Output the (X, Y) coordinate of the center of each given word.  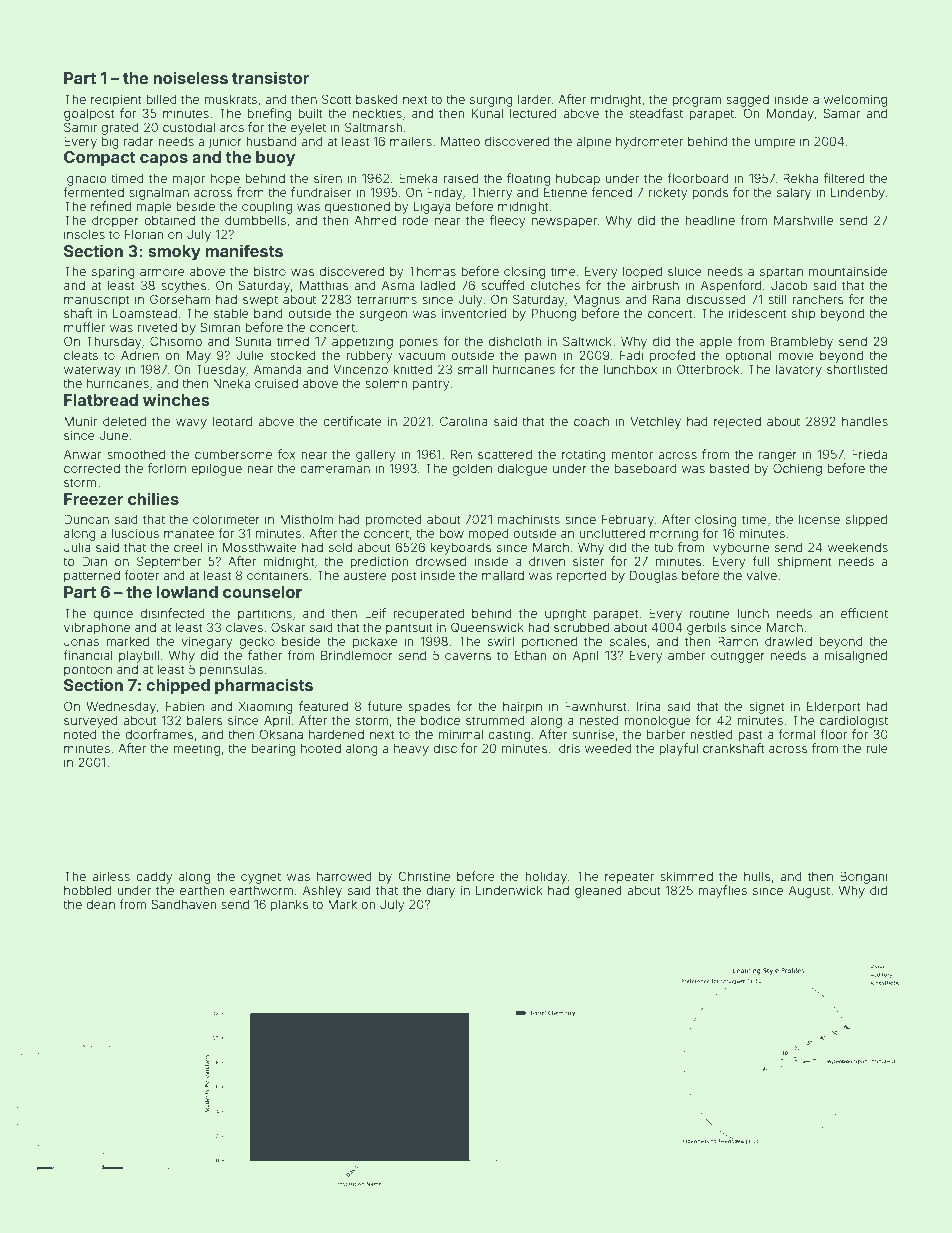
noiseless (190, 77)
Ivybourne (739, 548)
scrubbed (581, 627)
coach (591, 421)
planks (290, 905)
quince (113, 614)
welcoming (855, 100)
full (761, 561)
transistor (270, 77)
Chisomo (176, 341)
